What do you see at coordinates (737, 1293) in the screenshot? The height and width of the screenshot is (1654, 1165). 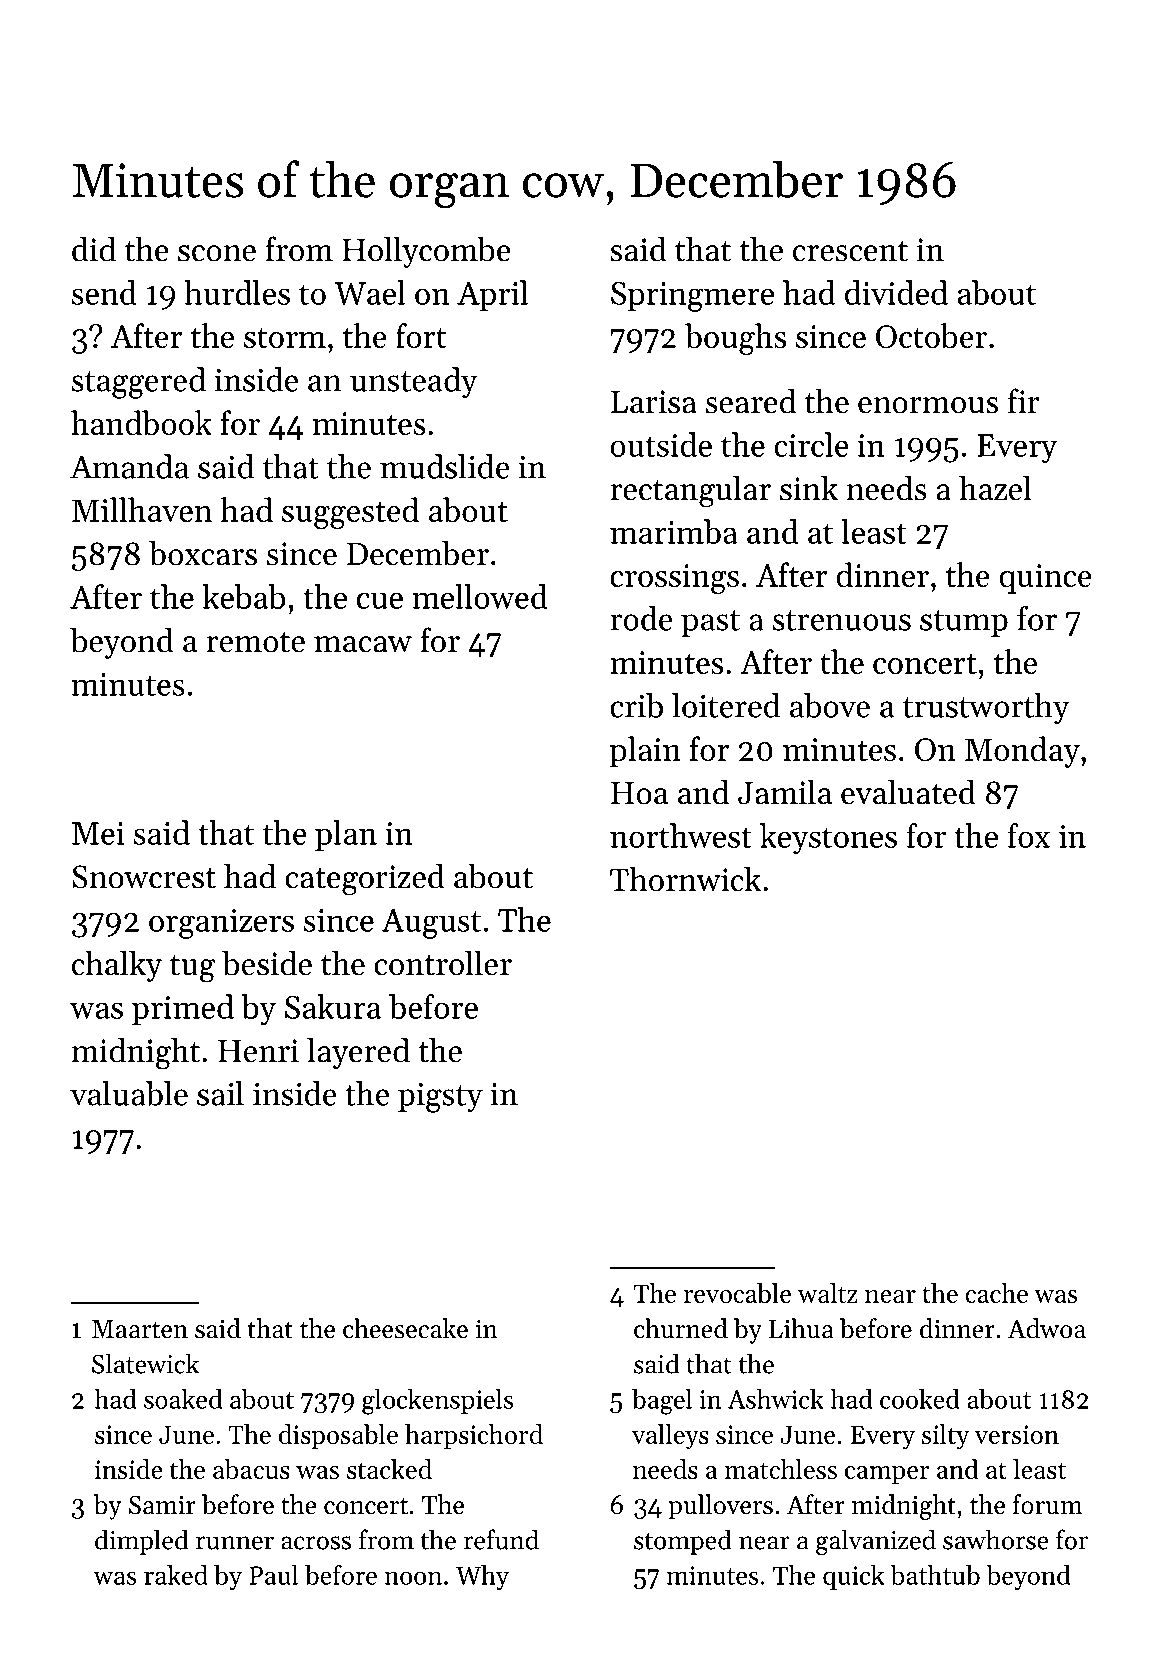 I see `revocable` at bounding box center [737, 1293].
